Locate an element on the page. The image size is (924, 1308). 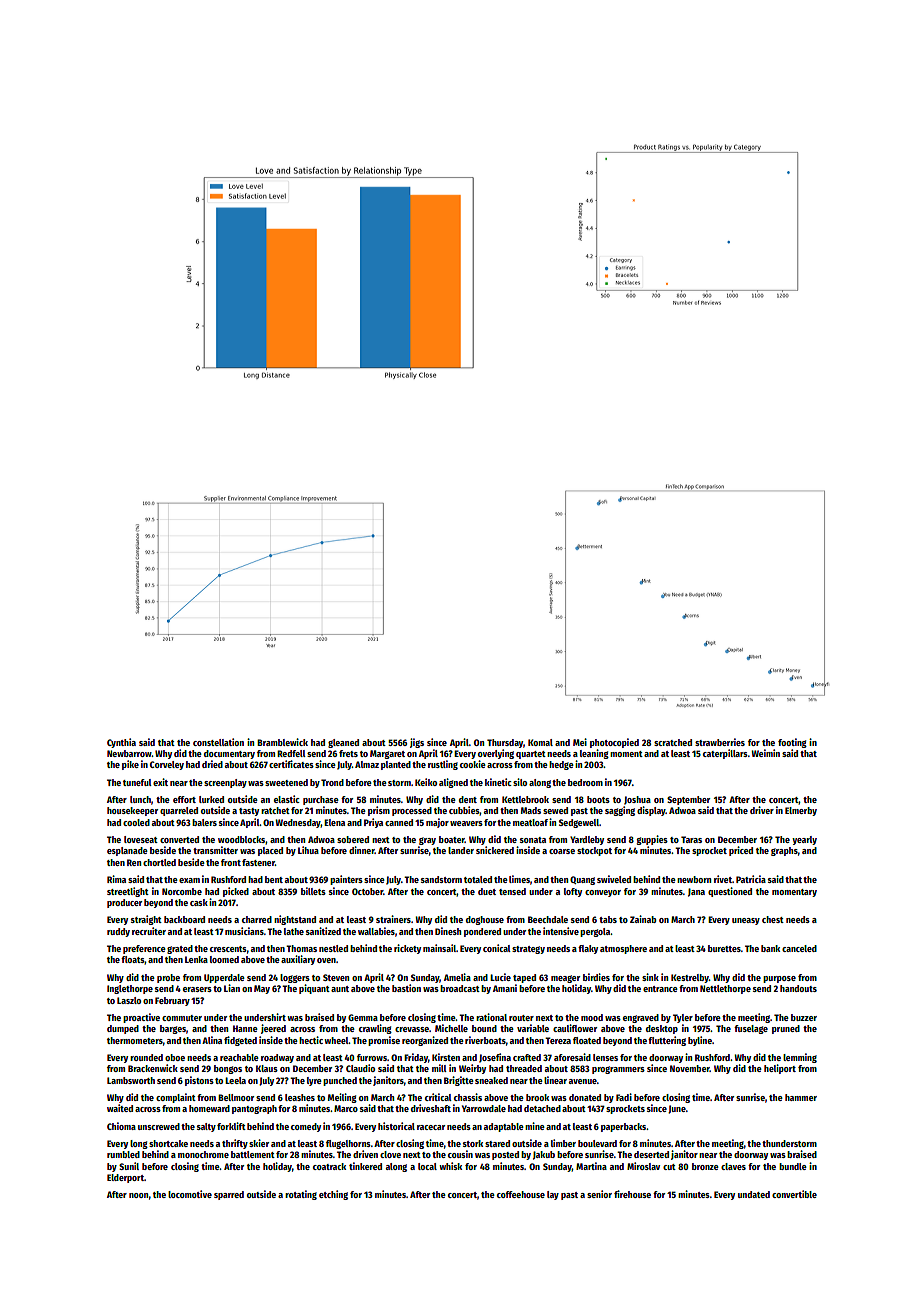
gleaned is located at coordinates (343, 743).
